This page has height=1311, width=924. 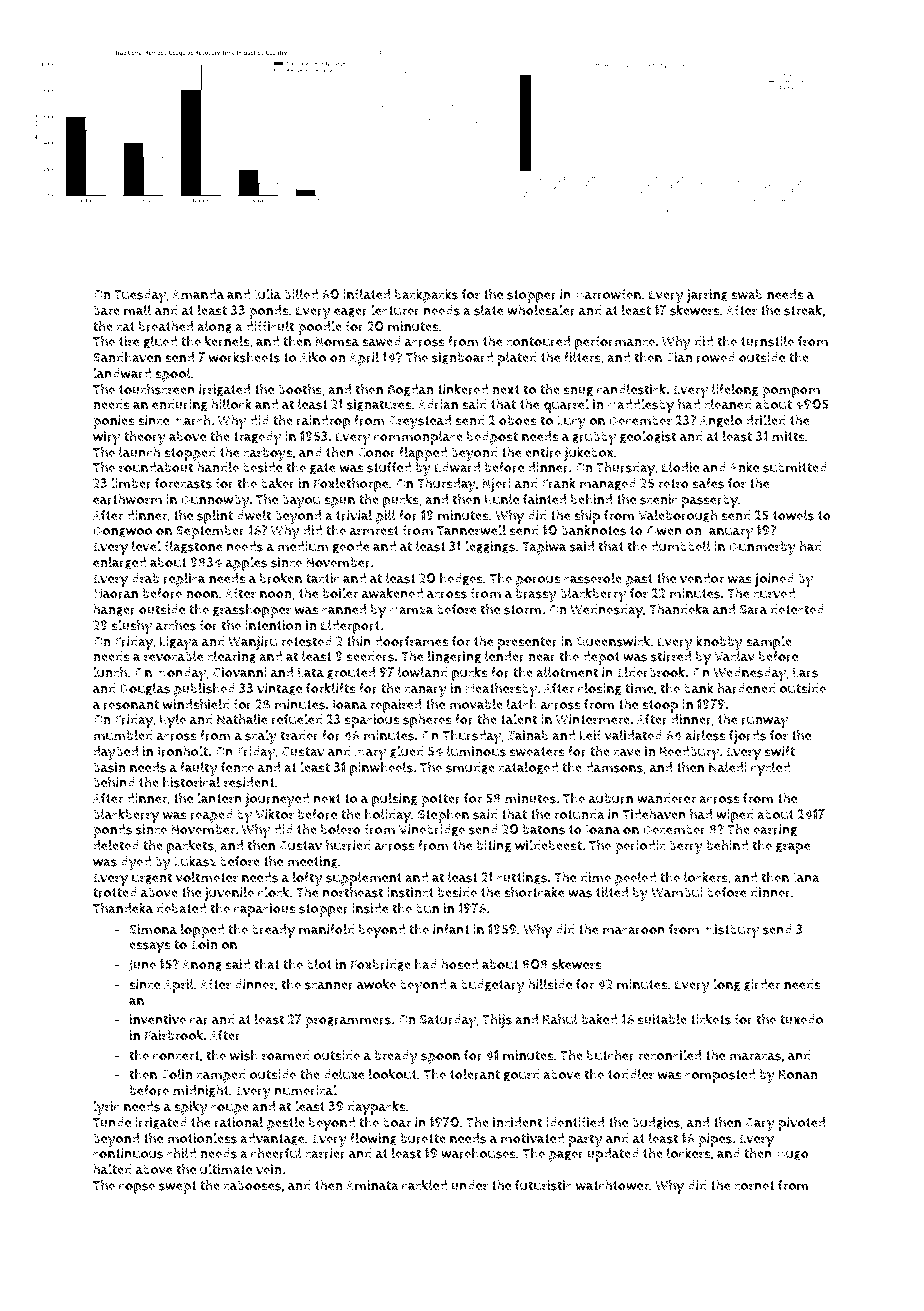 I want to click on sweaters, so click(x=537, y=752).
